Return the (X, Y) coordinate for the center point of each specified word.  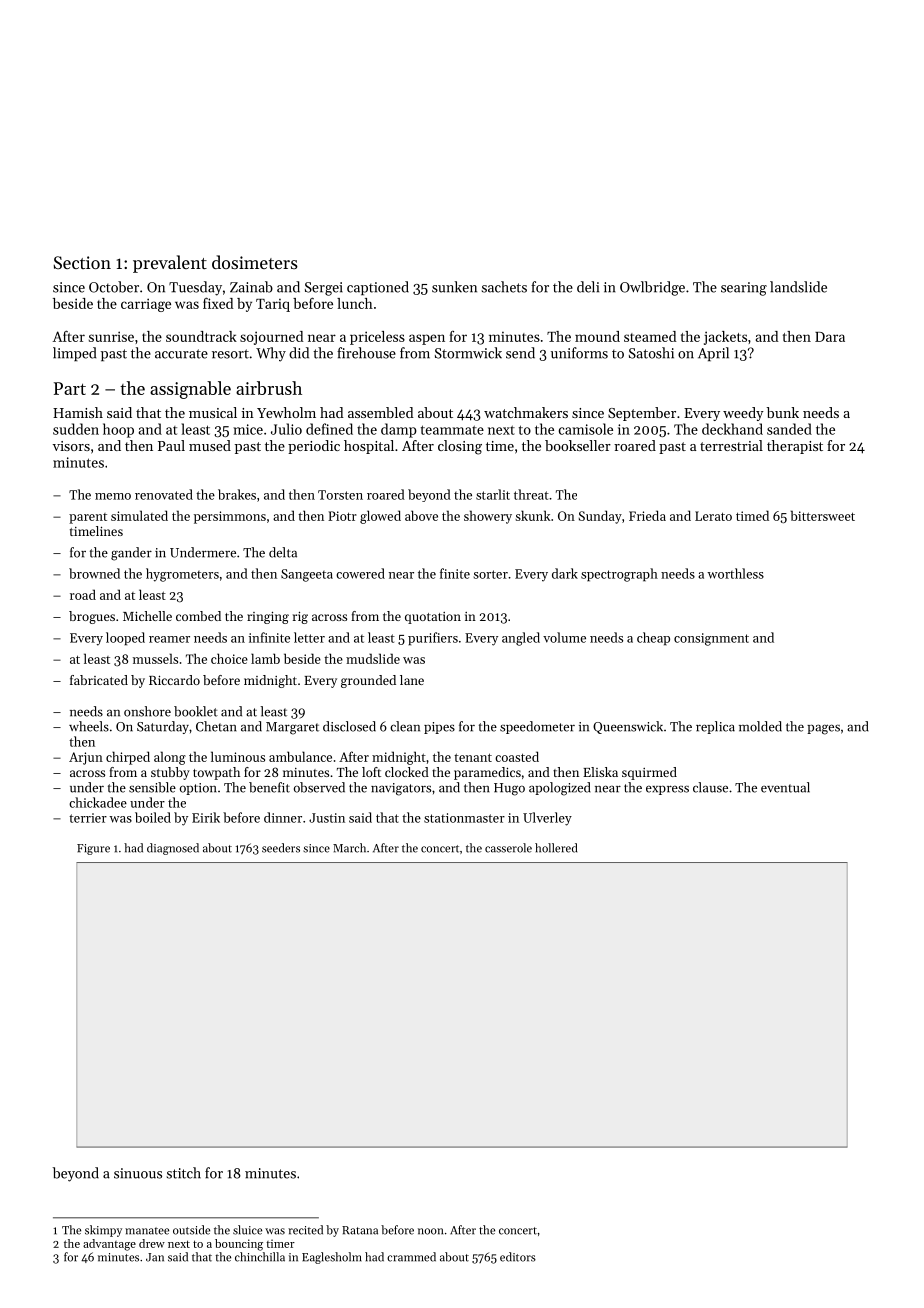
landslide (798, 287)
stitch (184, 1173)
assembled (381, 412)
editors (518, 1257)
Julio (286, 429)
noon (430, 1231)
